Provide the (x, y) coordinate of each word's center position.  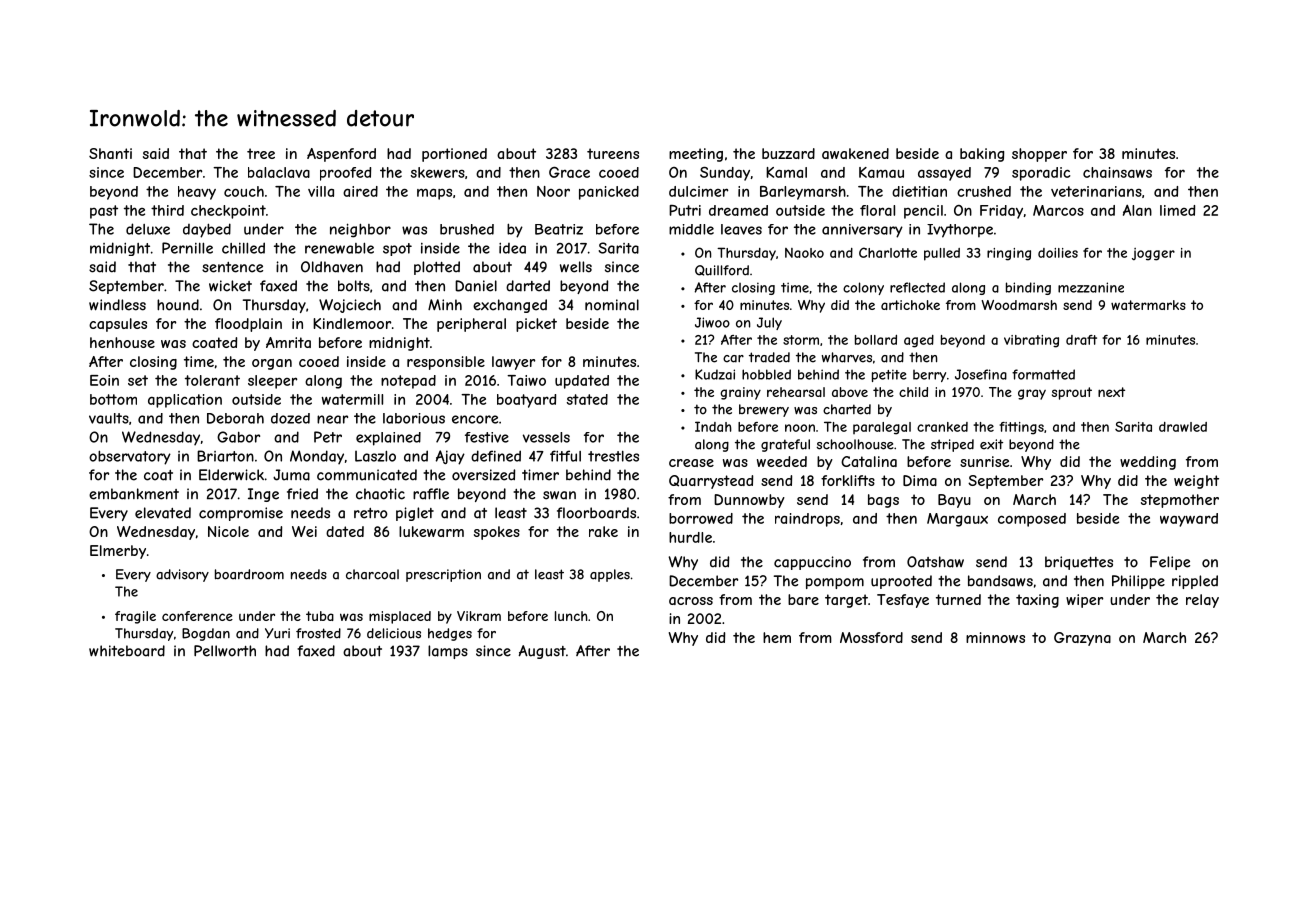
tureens (613, 153)
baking (982, 155)
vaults (109, 418)
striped (952, 445)
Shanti (110, 153)
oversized (483, 475)
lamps (448, 652)
